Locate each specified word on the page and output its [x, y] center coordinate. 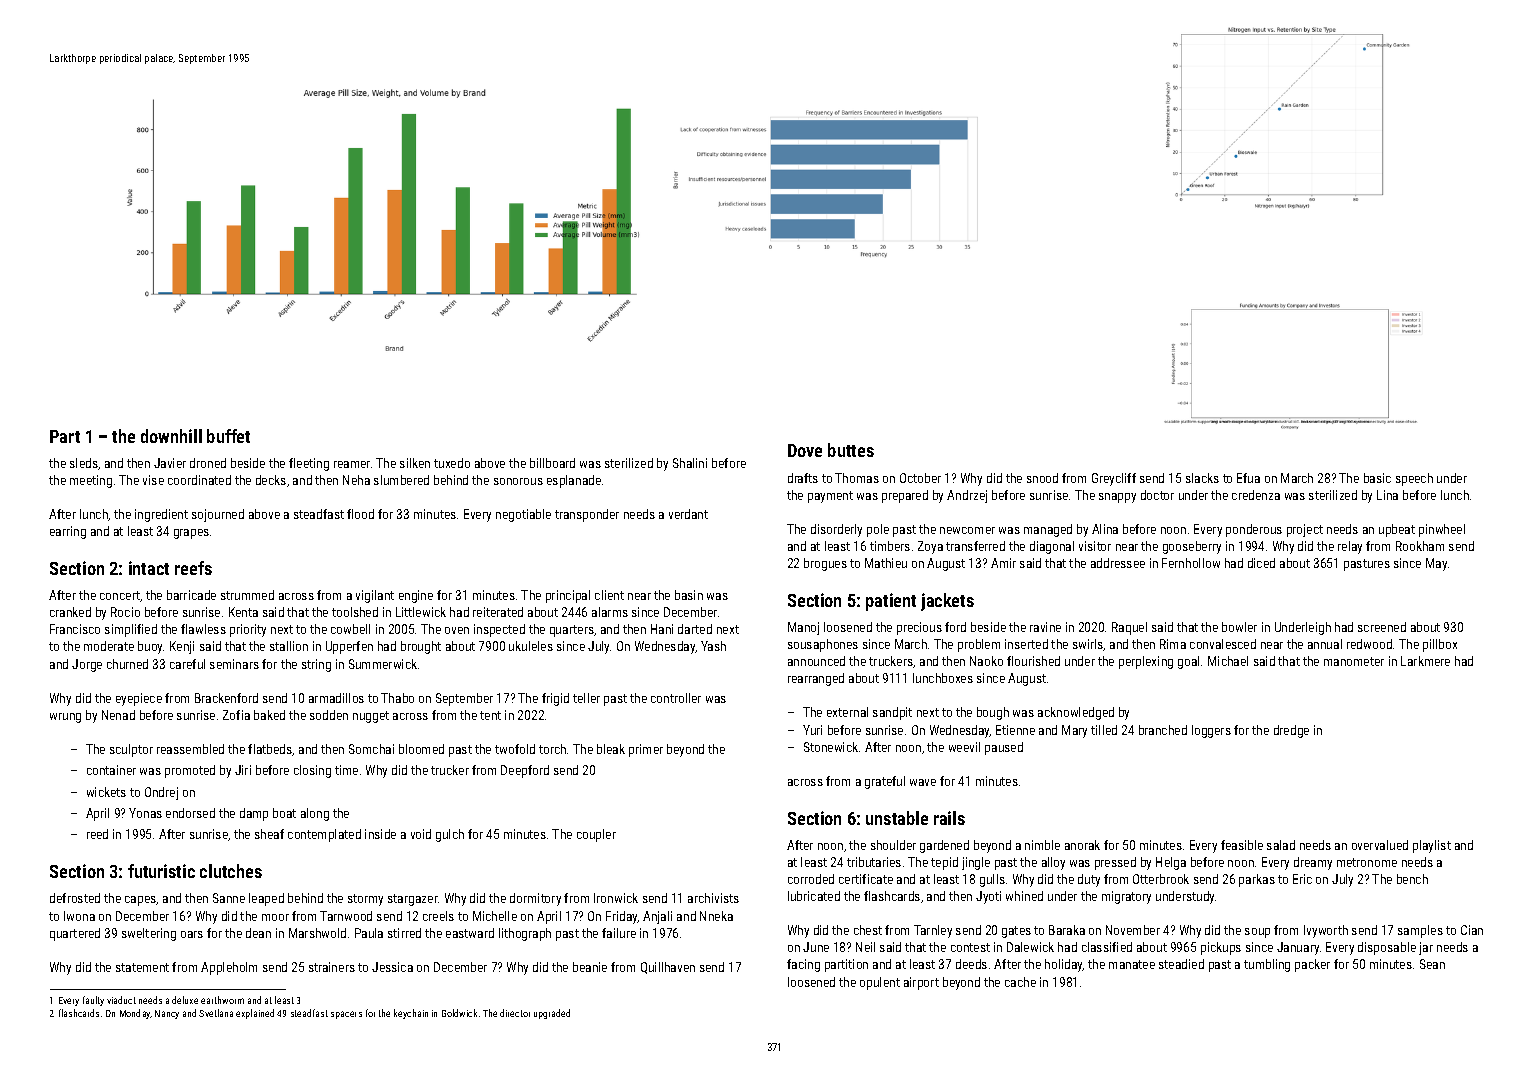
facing [803, 965]
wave [923, 782]
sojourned [218, 515]
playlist [1432, 846]
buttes [851, 450]
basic [1377, 478]
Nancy [167, 1014]
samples [1420, 931]
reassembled [190, 749]
